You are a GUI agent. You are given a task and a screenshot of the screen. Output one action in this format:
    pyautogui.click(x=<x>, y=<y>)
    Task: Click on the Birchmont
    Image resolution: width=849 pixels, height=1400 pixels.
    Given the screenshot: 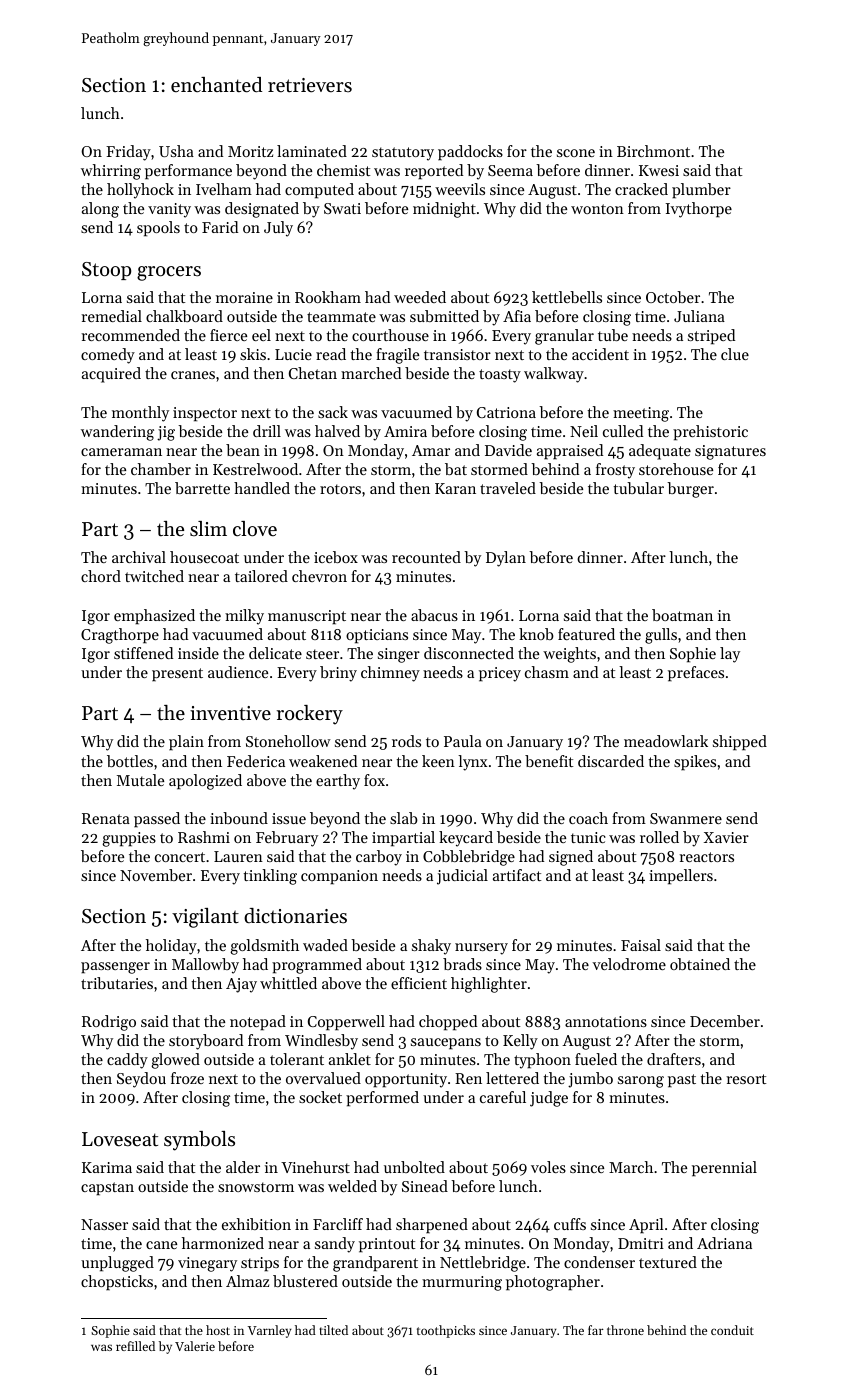 What is the action you would take?
    pyautogui.click(x=653, y=151)
